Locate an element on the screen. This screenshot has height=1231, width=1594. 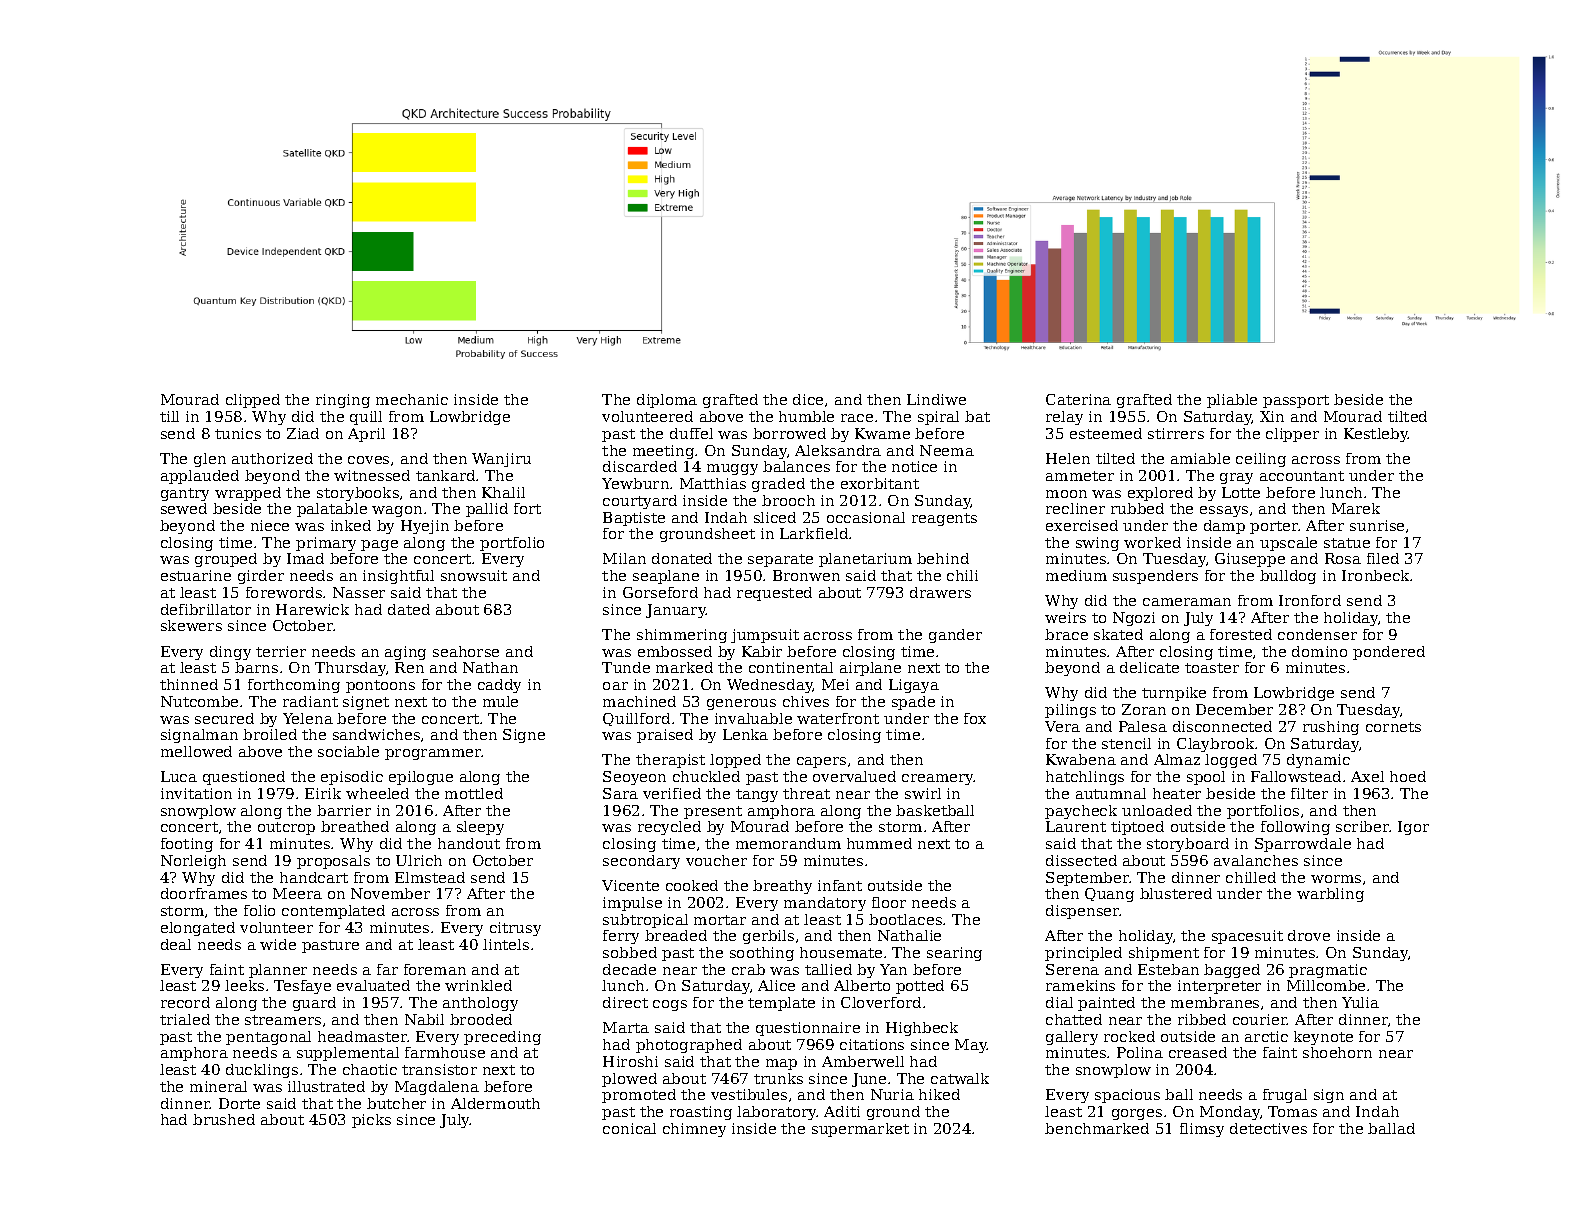
wrapped is located at coordinates (248, 494).
